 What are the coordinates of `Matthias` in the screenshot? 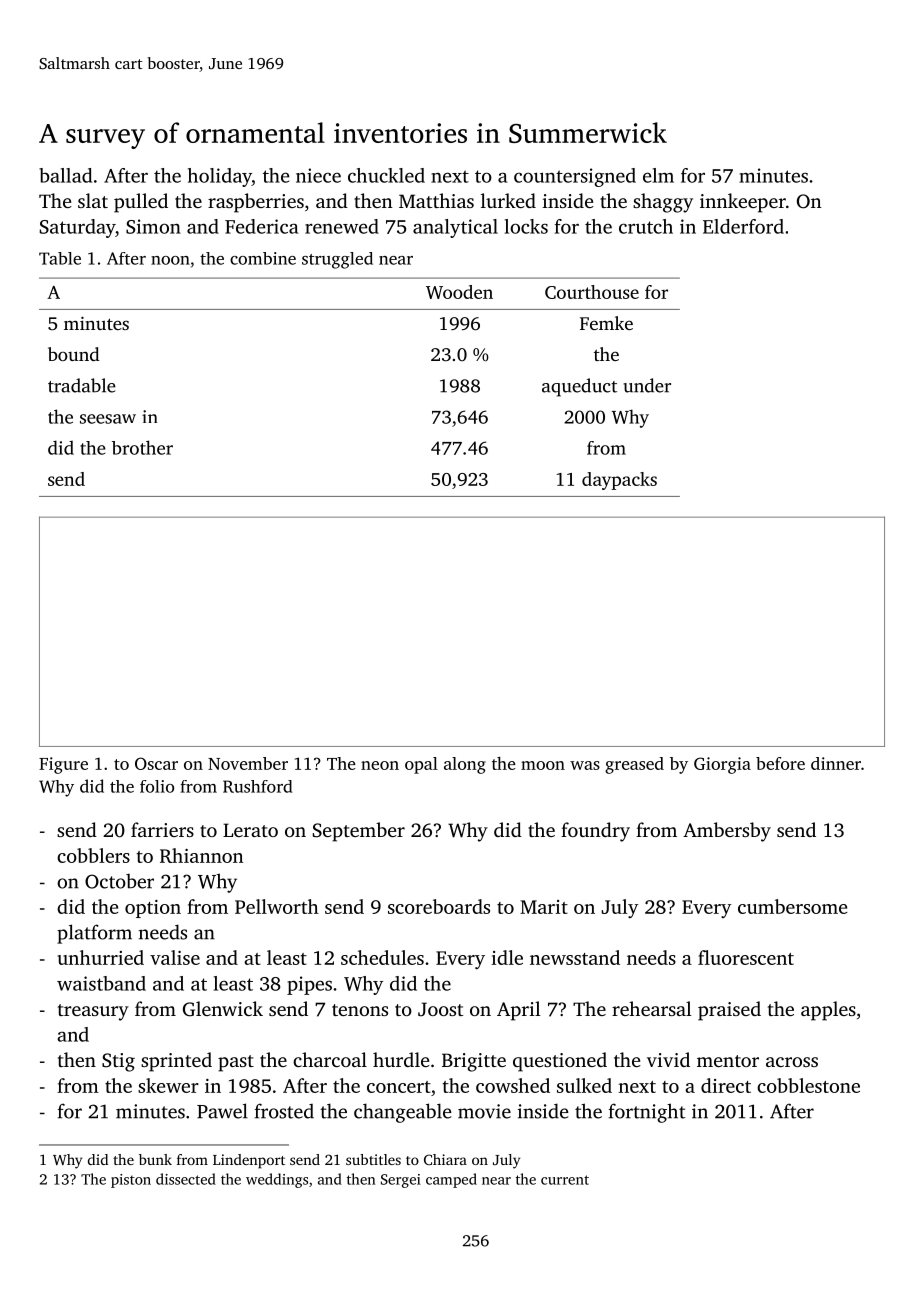 It's located at (436, 200).
